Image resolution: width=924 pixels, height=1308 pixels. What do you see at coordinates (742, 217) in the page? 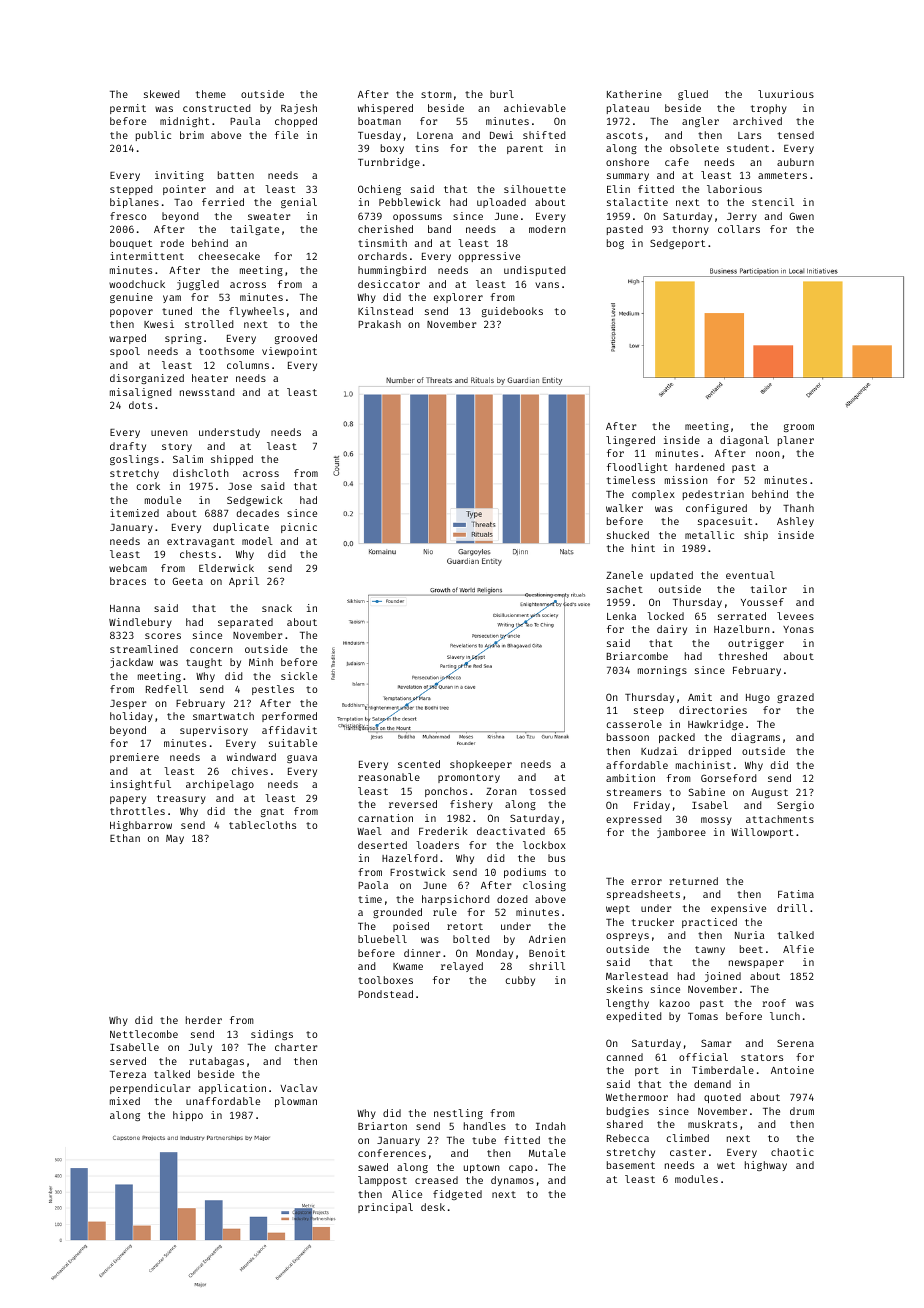
I see `Jerry` at bounding box center [742, 217].
